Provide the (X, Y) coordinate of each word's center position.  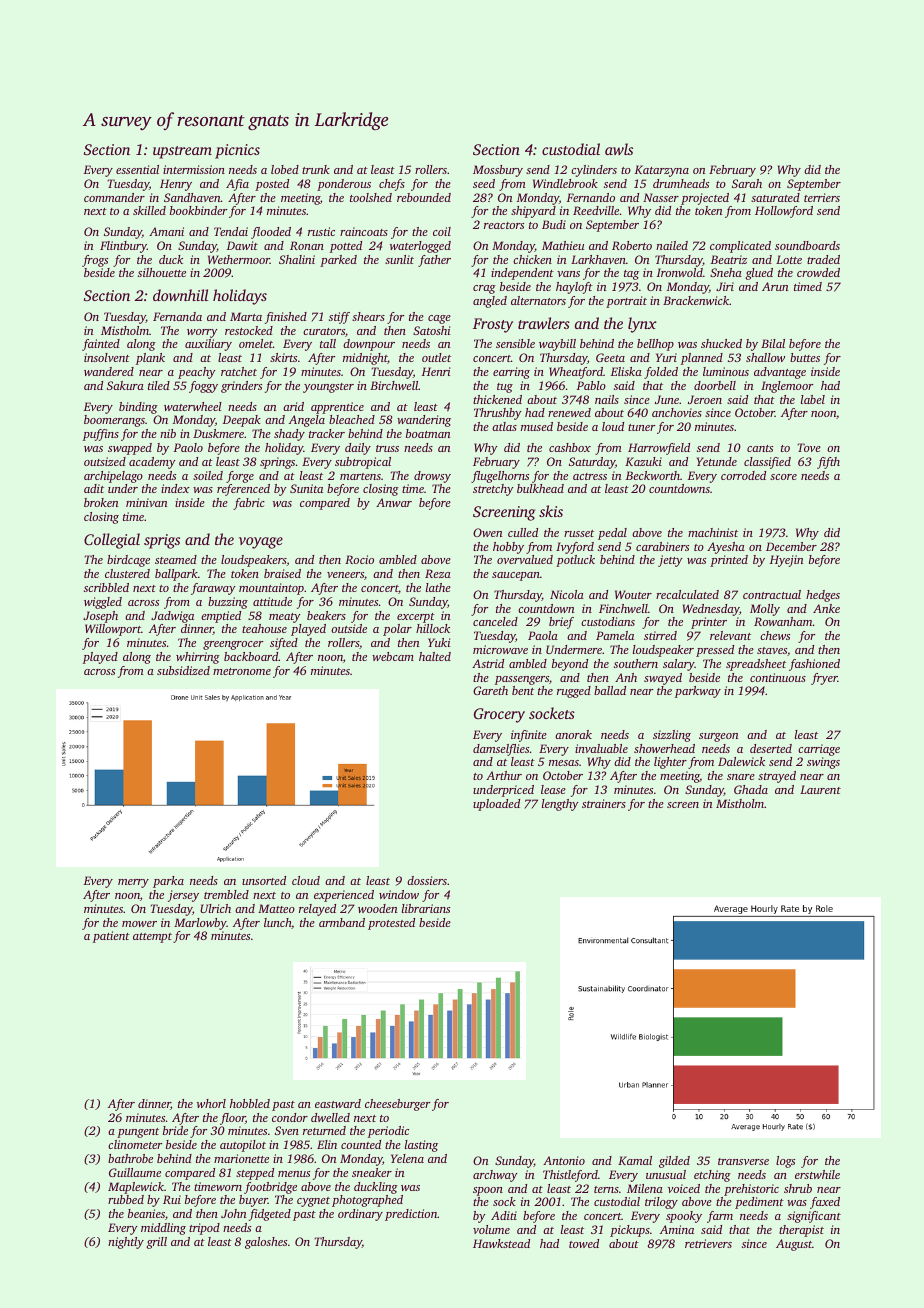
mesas (564, 763)
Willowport (113, 630)
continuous (778, 677)
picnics (237, 151)
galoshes (266, 1243)
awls (619, 149)
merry (133, 883)
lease (553, 789)
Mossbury (498, 171)
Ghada (751, 789)
